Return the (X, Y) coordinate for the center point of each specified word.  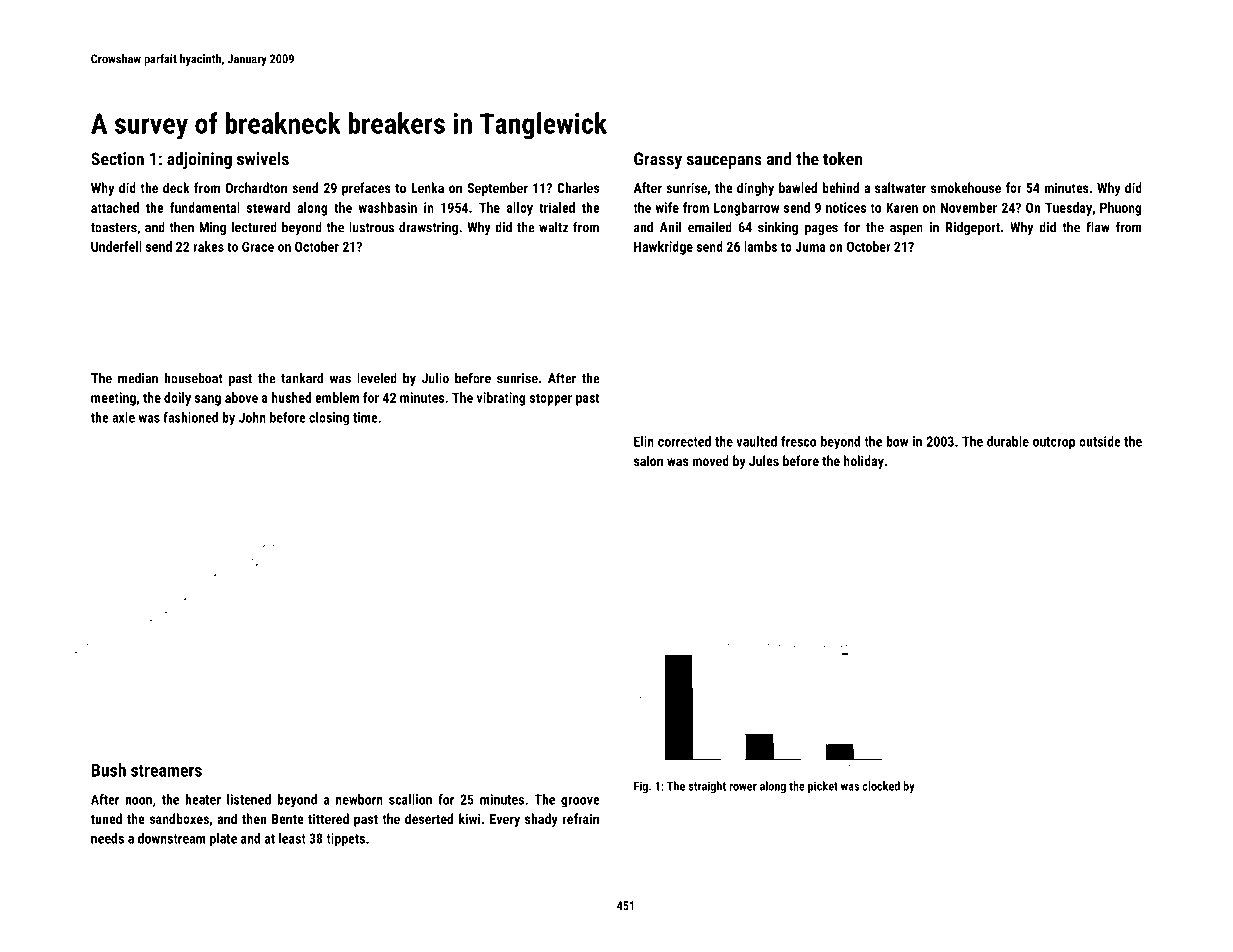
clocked (881, 786)
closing (329, 418)
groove (580, 802)
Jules (764, 460)
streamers (166, 771)
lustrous (371, 227)
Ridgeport (973, 228)
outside (1100, 441)
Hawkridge (663, 248)
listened (249, 799)
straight (707, 787)
